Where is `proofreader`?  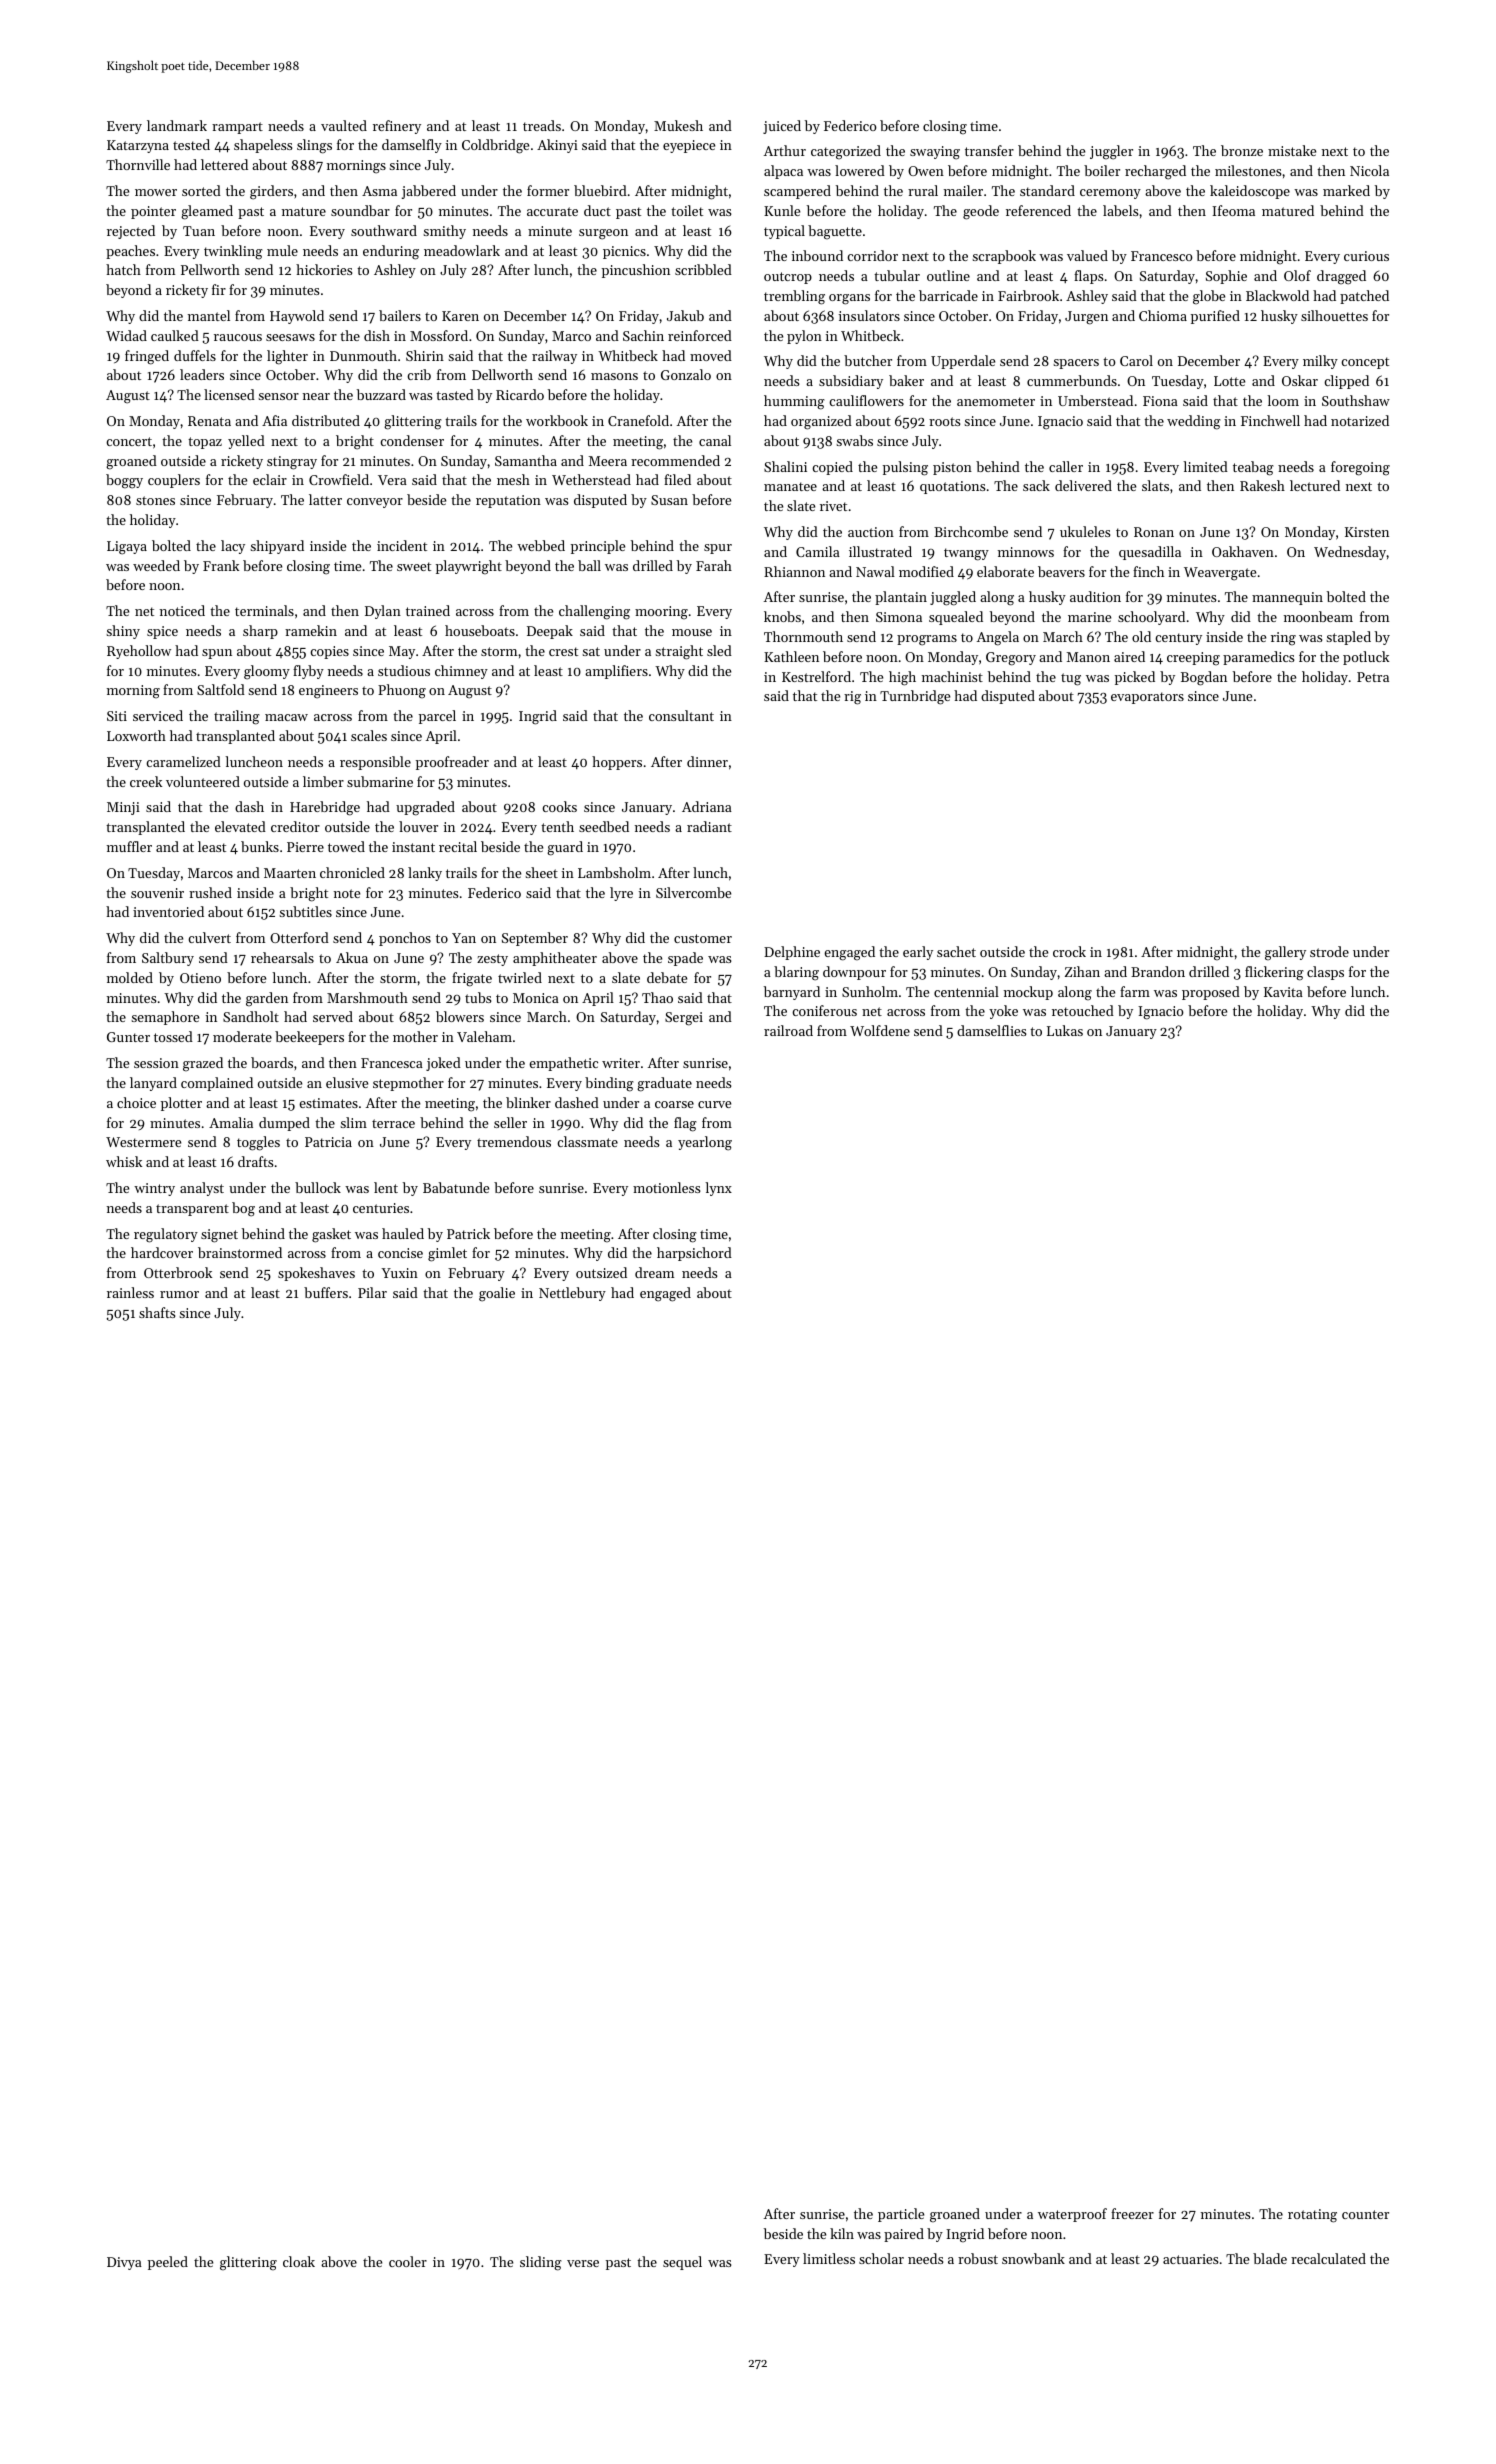
proofreader is located at coordinates (452, 763).
